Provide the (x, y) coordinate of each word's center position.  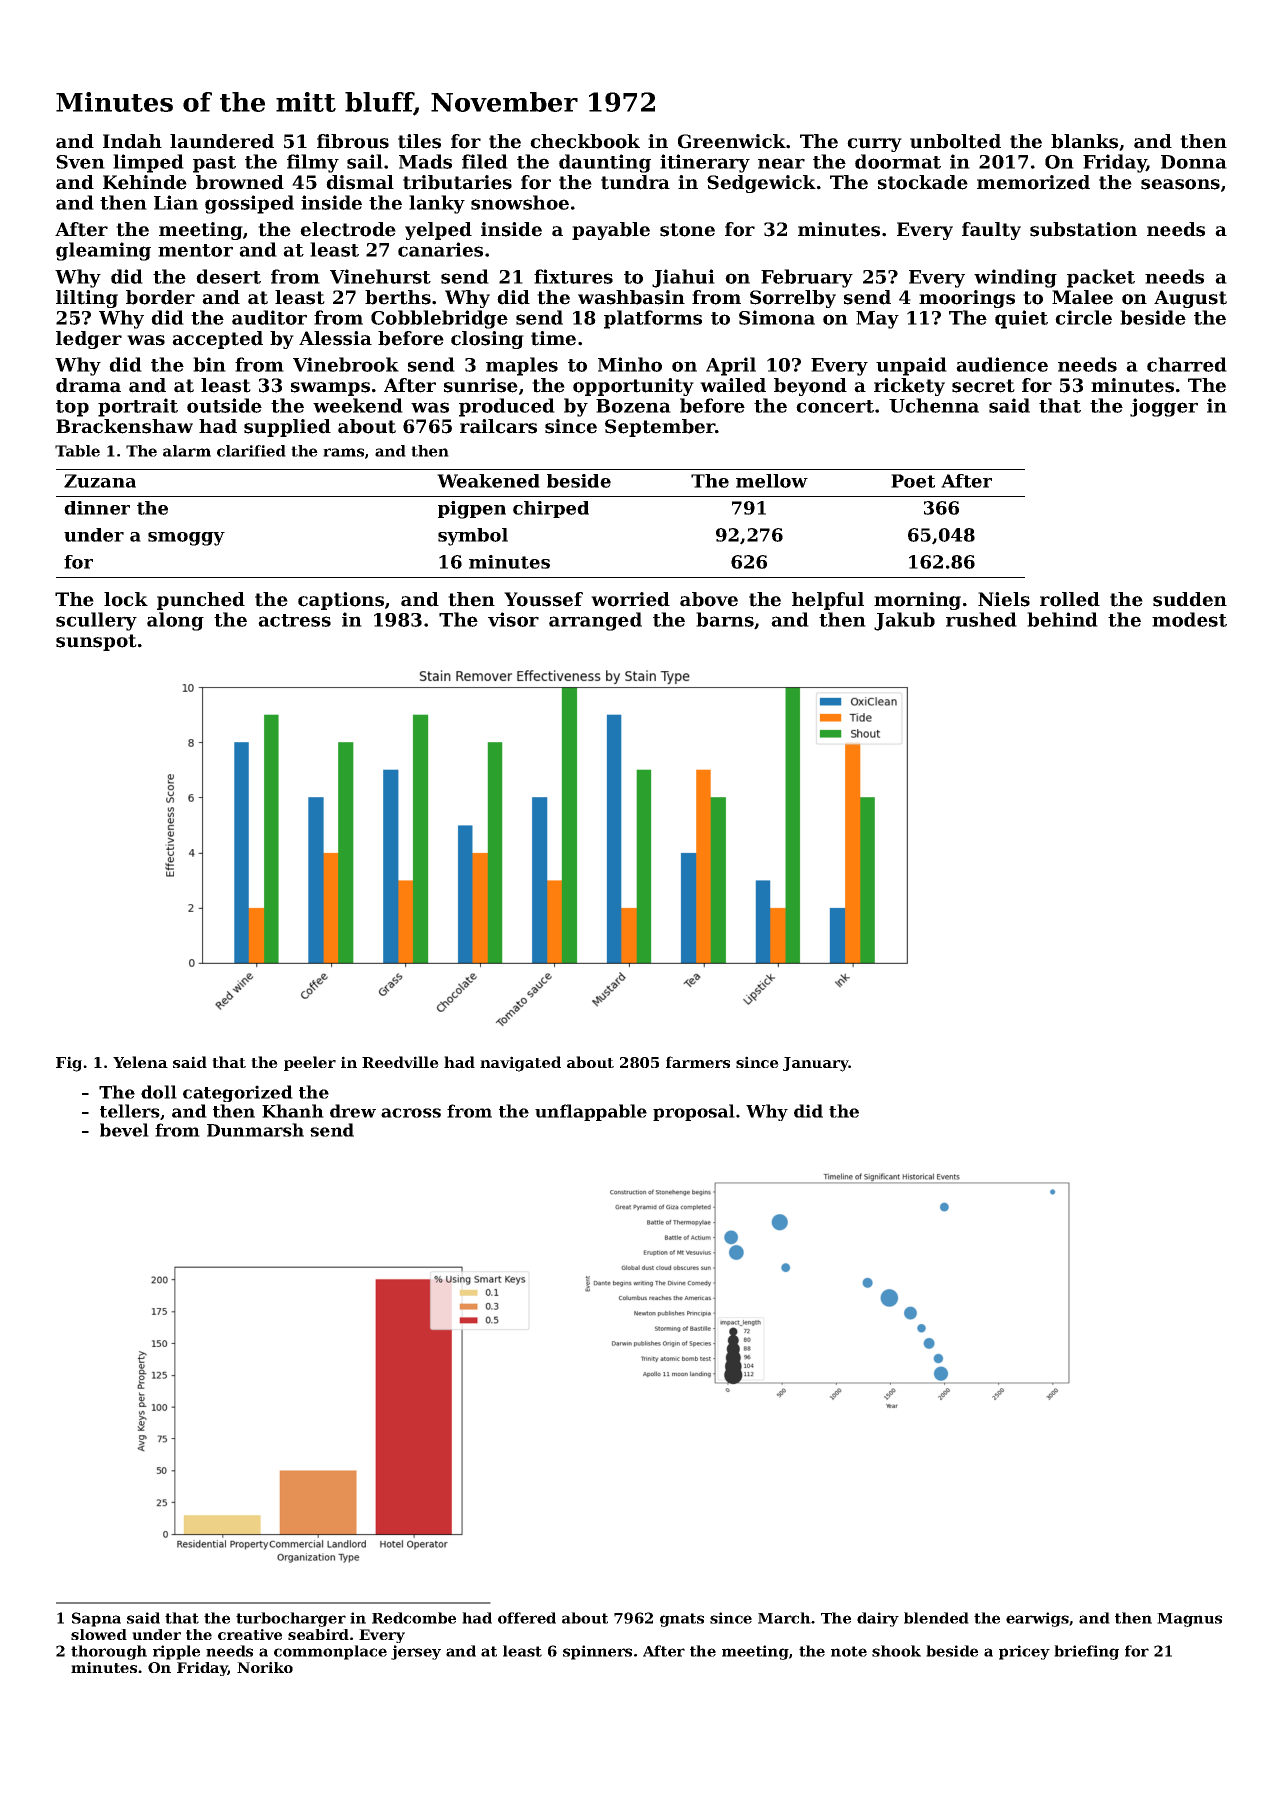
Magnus (1189, 1620)
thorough (109, 1652)
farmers (698, 1062)
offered (527, 1618)
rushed (981, 619)
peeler (310, 1063)
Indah (132, 141)
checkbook (585, 141)
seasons (1180, 184)
